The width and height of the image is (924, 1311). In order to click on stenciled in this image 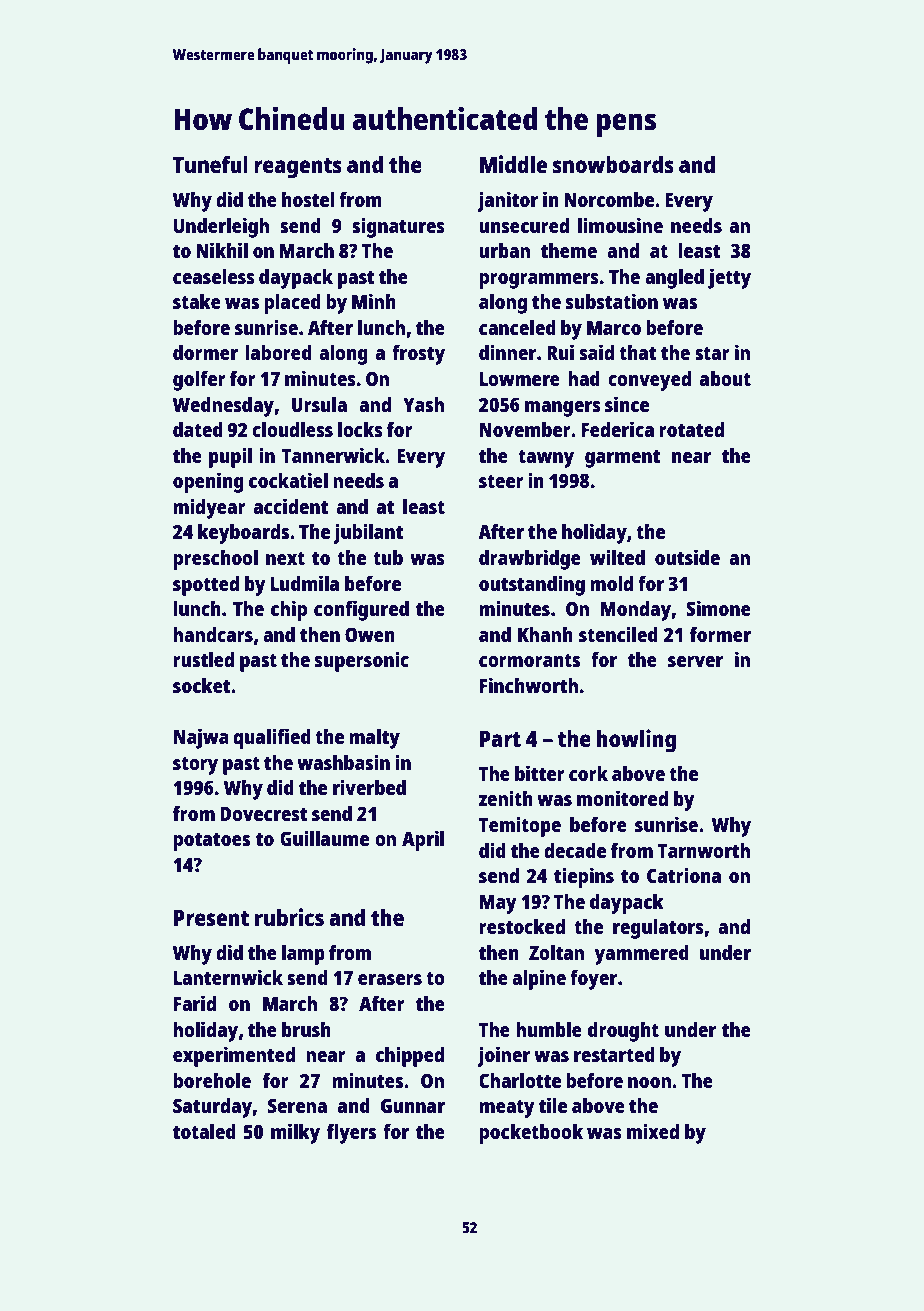, I will do `click(618, 634)`.
